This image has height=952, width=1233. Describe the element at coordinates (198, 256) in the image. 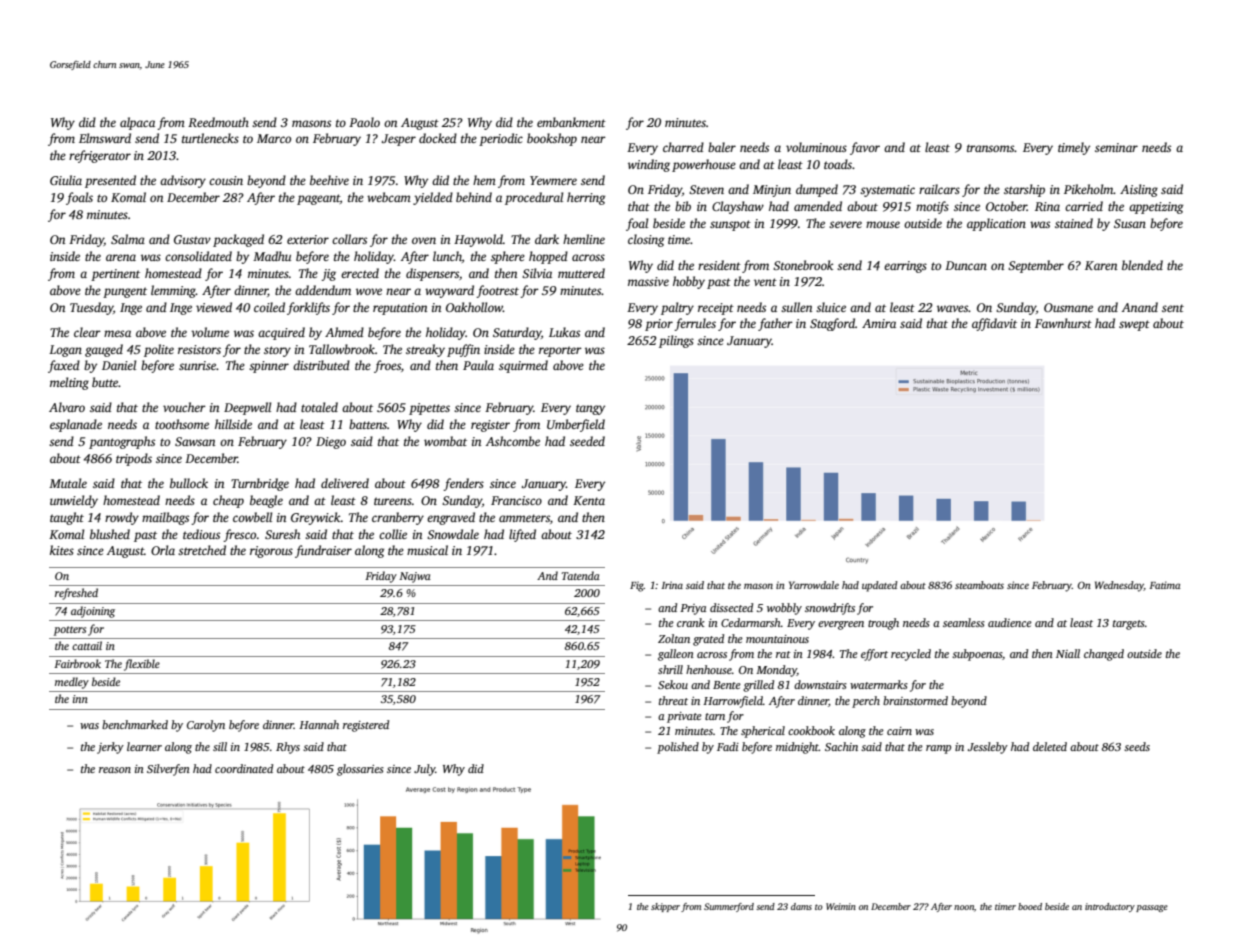

I see `consolidated` at that location.
